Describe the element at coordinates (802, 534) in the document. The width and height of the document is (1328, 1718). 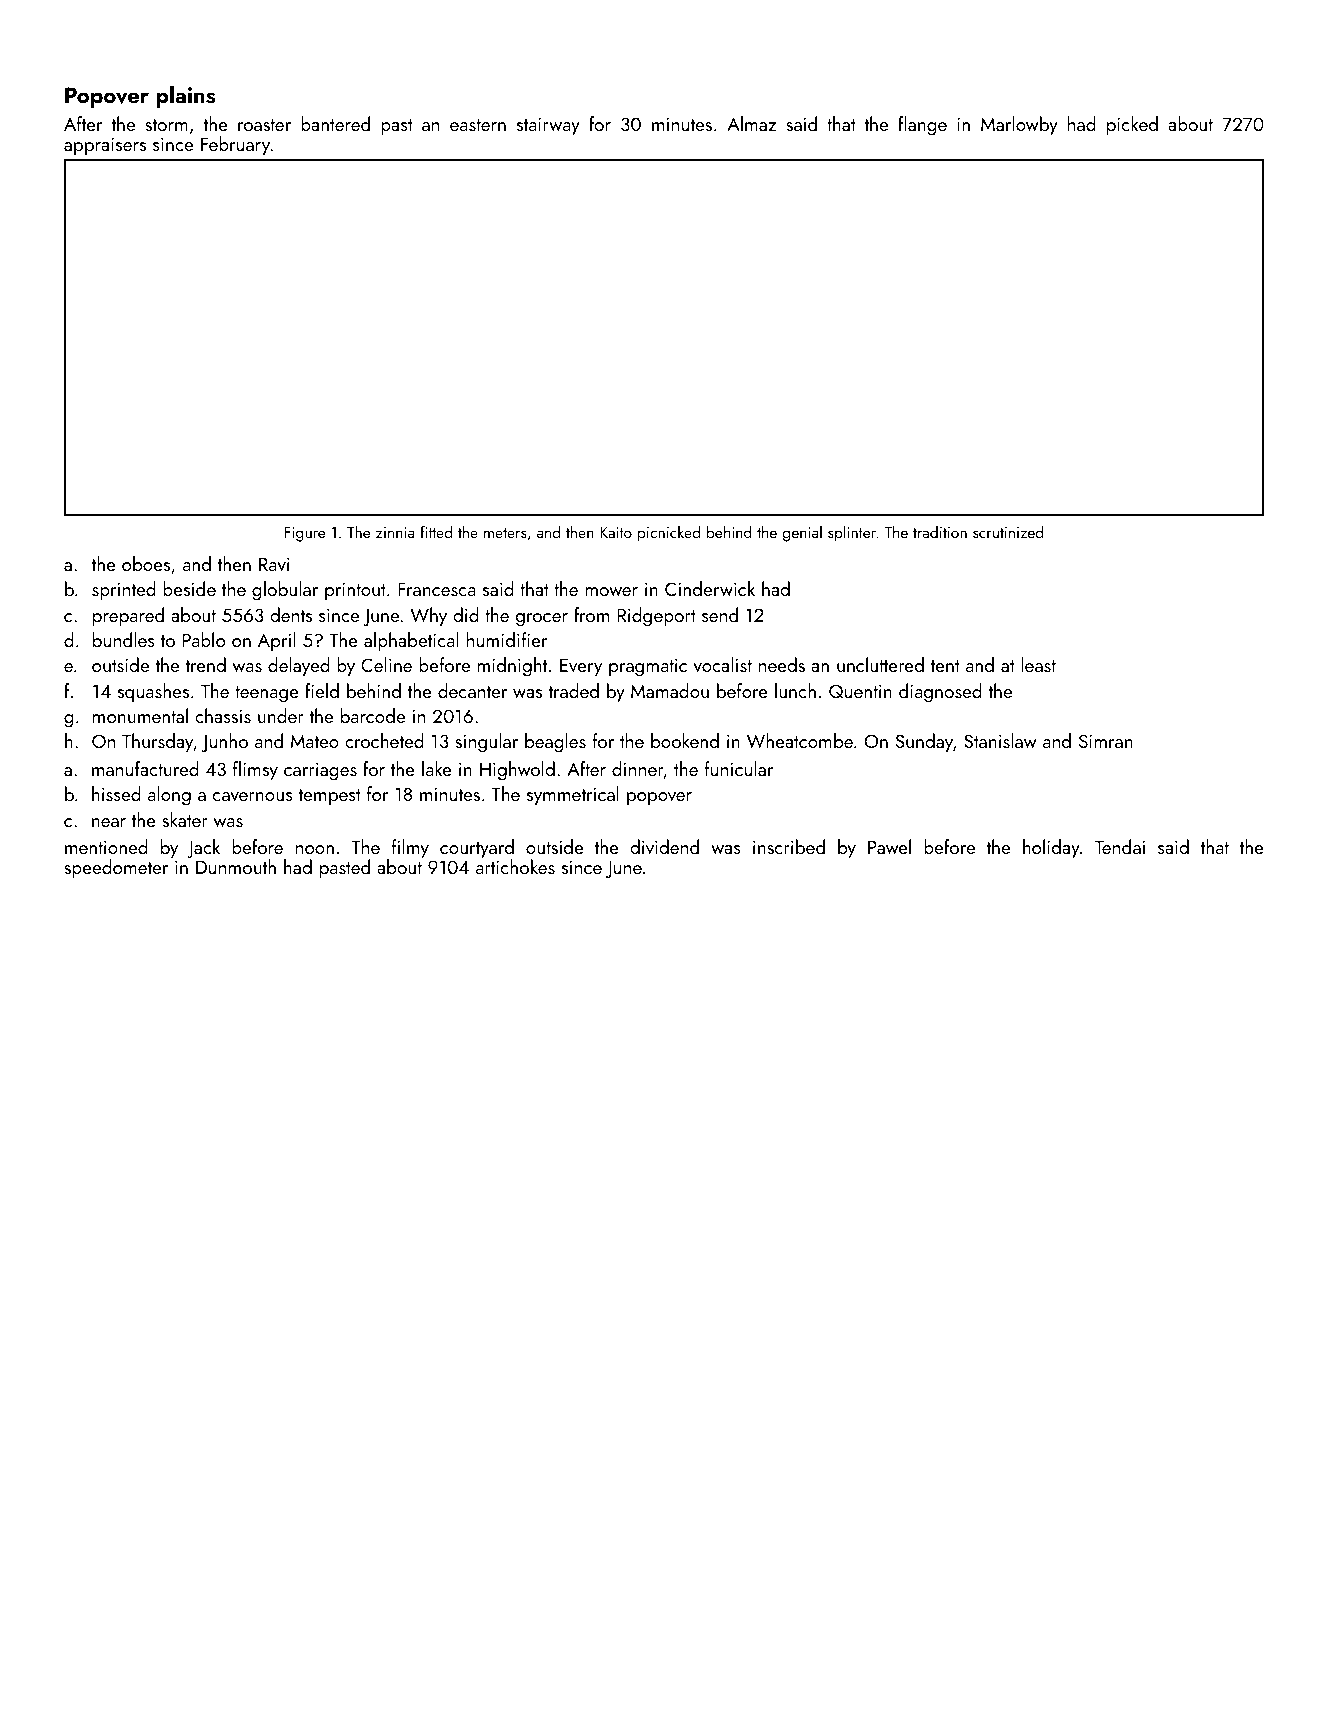
I see `genial` at that location.
